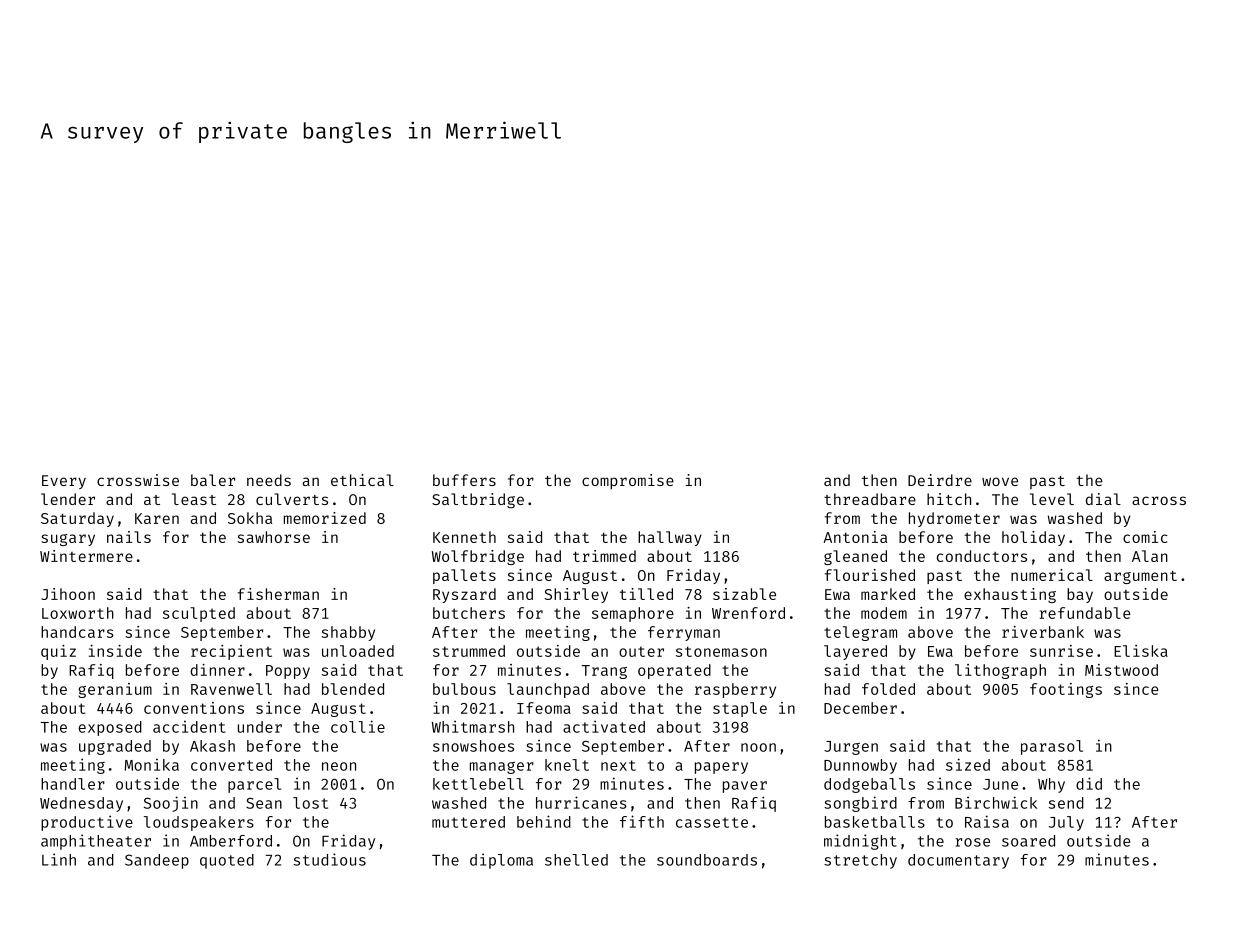 Image resolution: width=1233 pixels, height=952 pixels. What do you see at coordinates (1140, 577) in the screenshot?
I see `argument` at bounding box center [1140, 577].
